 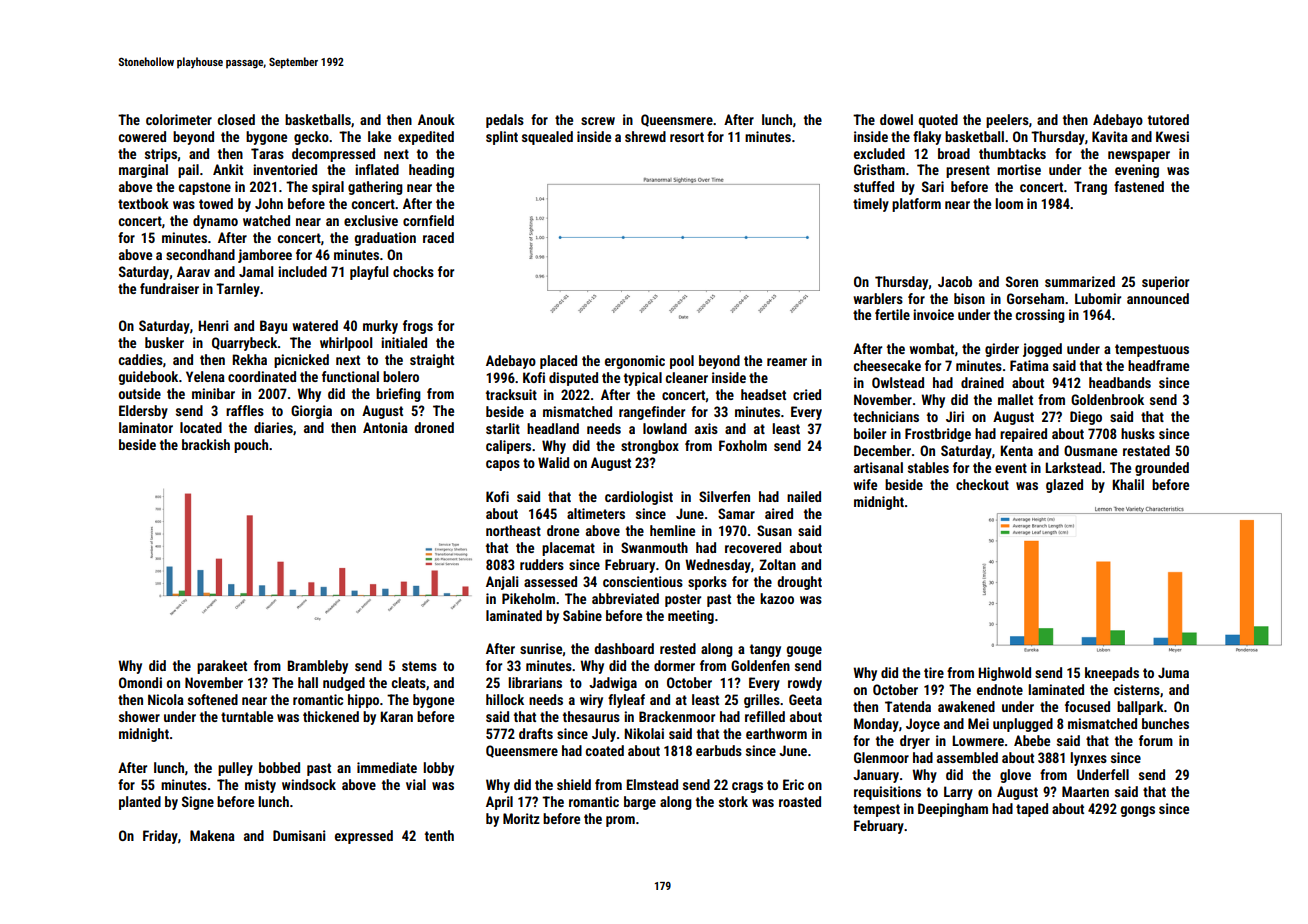 What do you see at coordinates (1168, 119) in the image?
I see `tutored` at bounding box center [1168, 119].
